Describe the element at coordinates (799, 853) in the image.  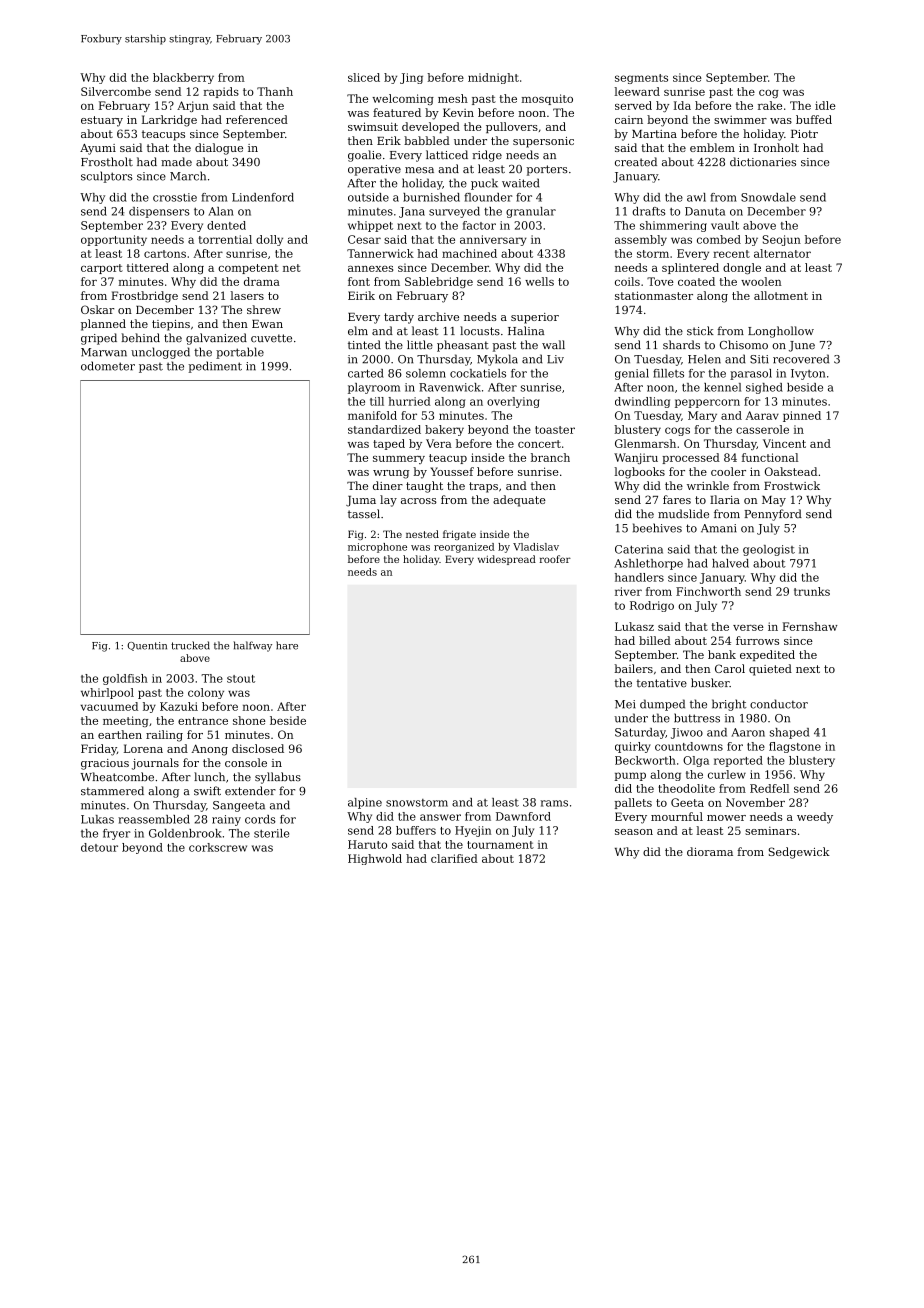
I see `Sedgewick` at that location.
